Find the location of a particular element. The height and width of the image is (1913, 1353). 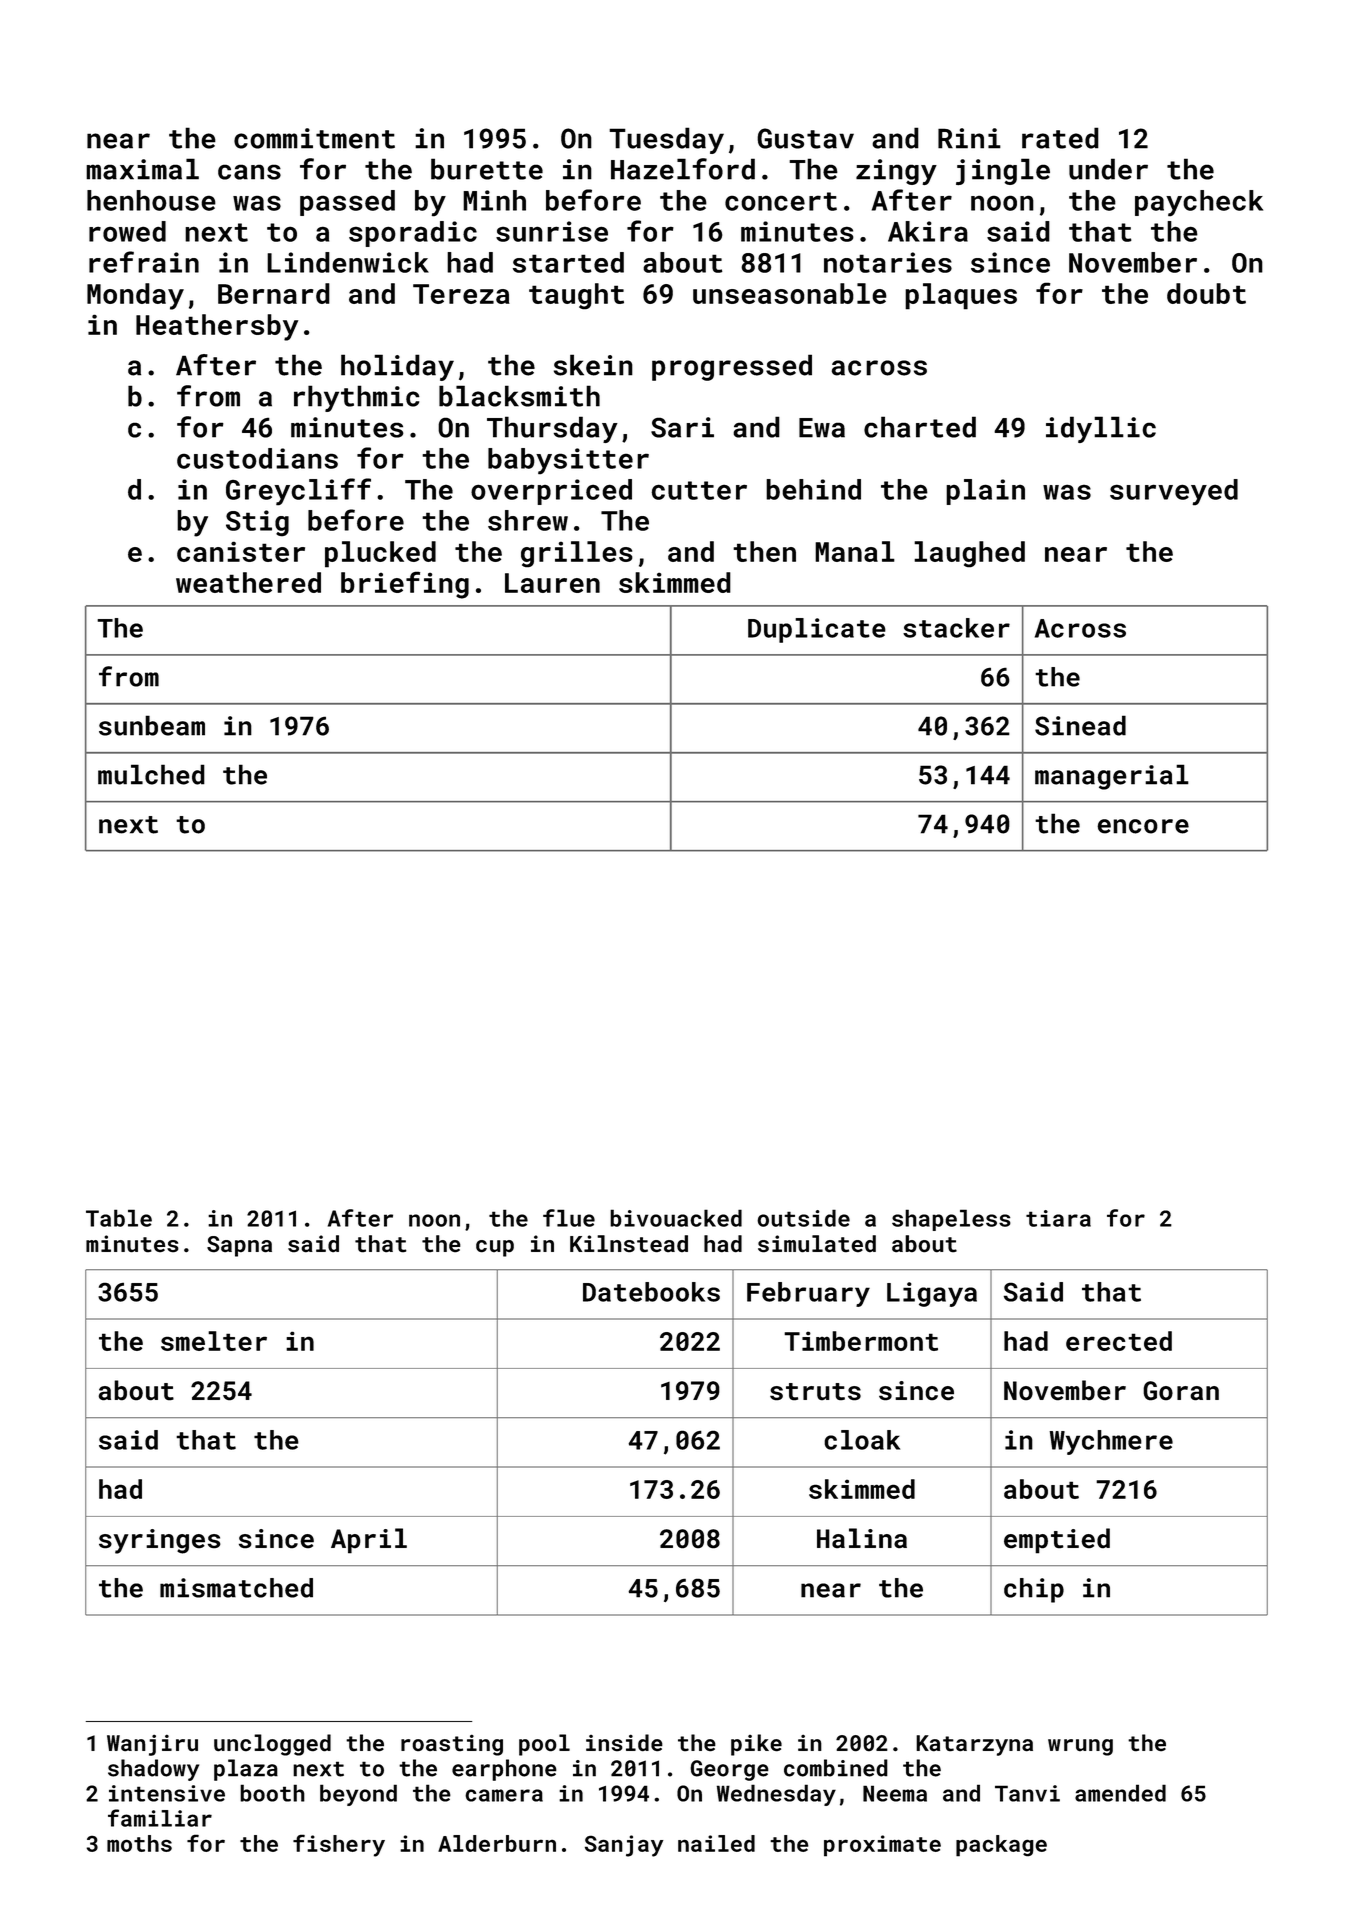

wrung is located at coordinates (1080, 1747).
